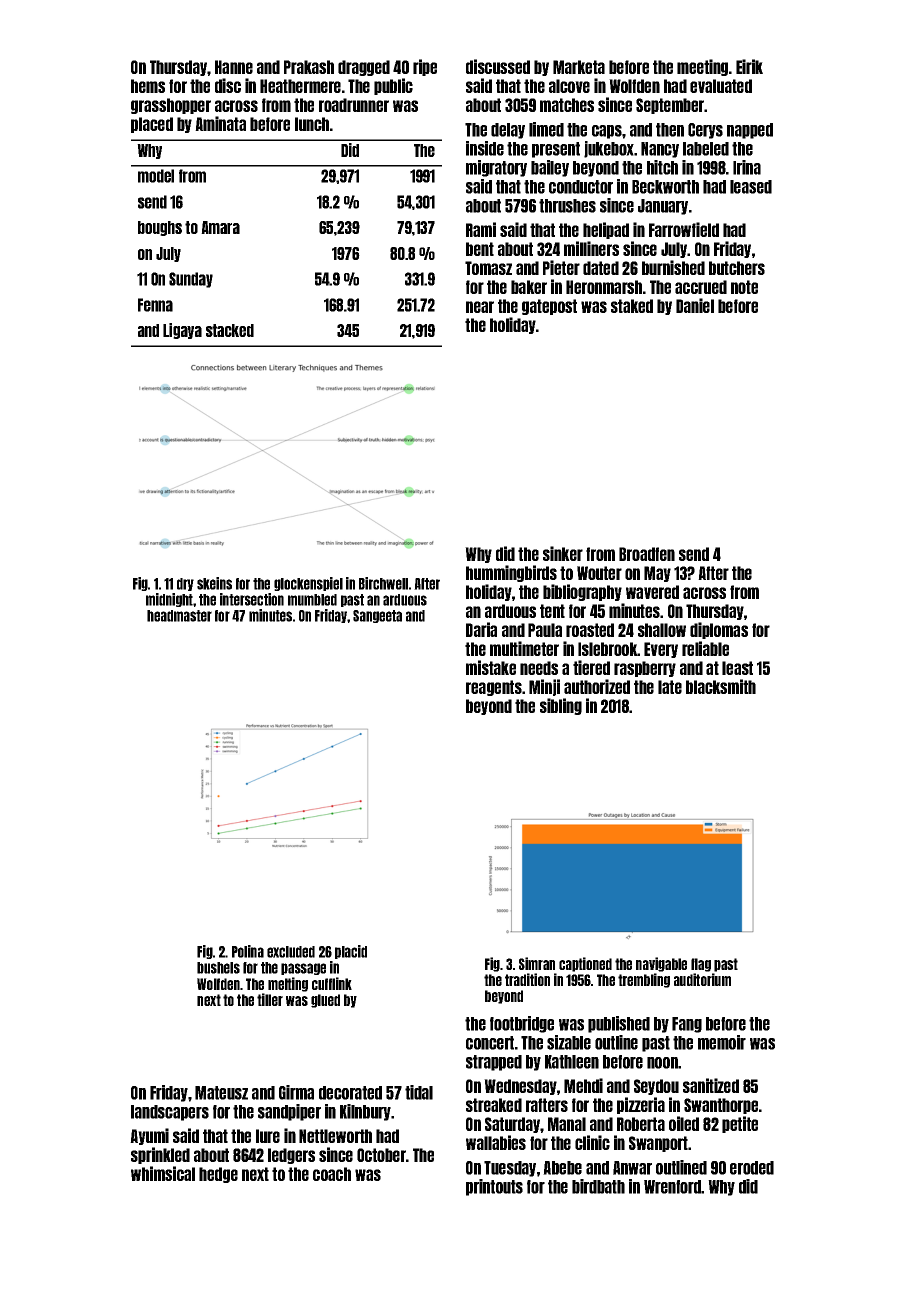 This screenshot has height=1316, width=908. What do you see at coordinates (749, 66) in the screenshot?
I see `Eirik` at bounding box center [749, 66].
